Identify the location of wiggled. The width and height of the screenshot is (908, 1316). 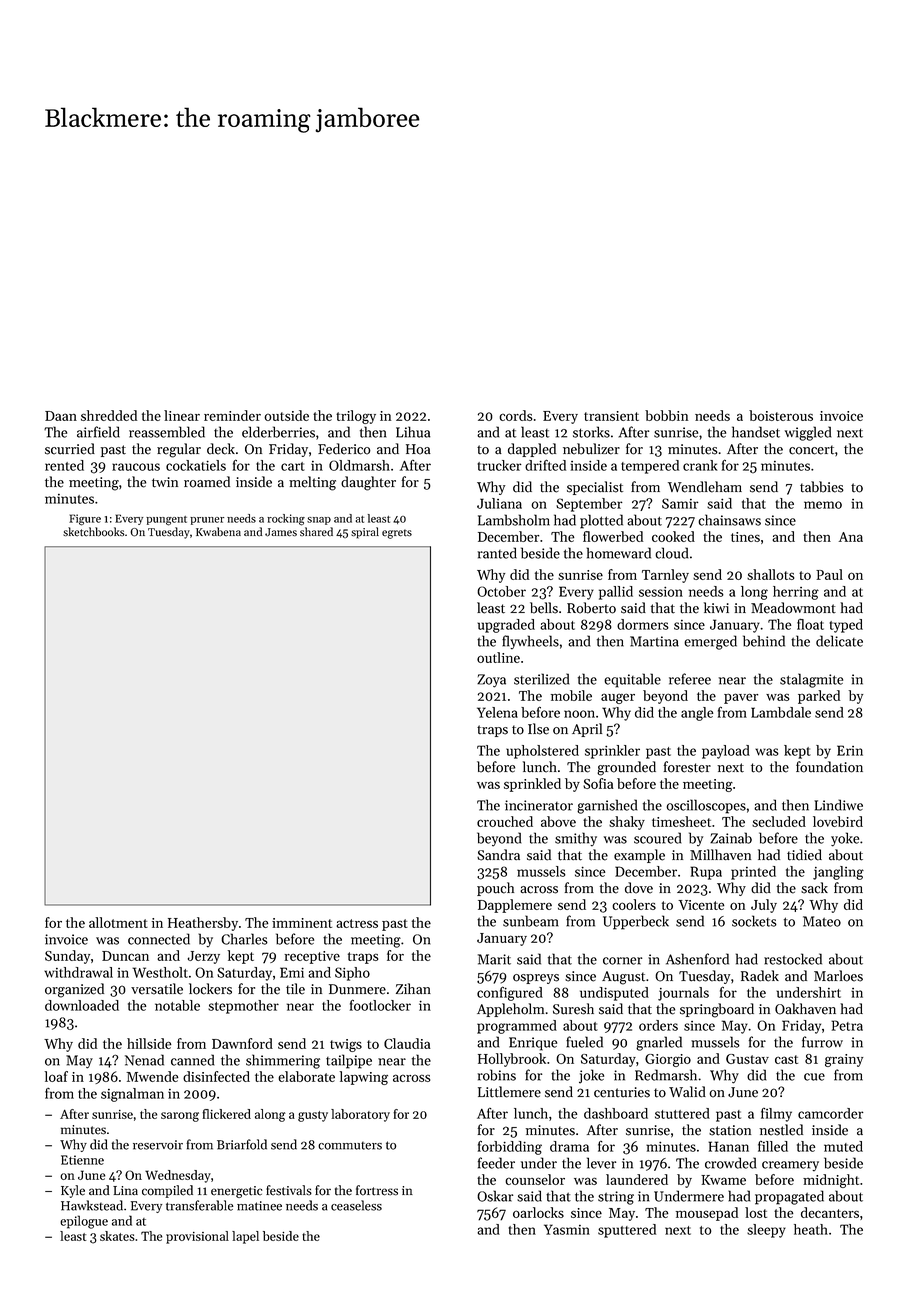
(808, 433).
